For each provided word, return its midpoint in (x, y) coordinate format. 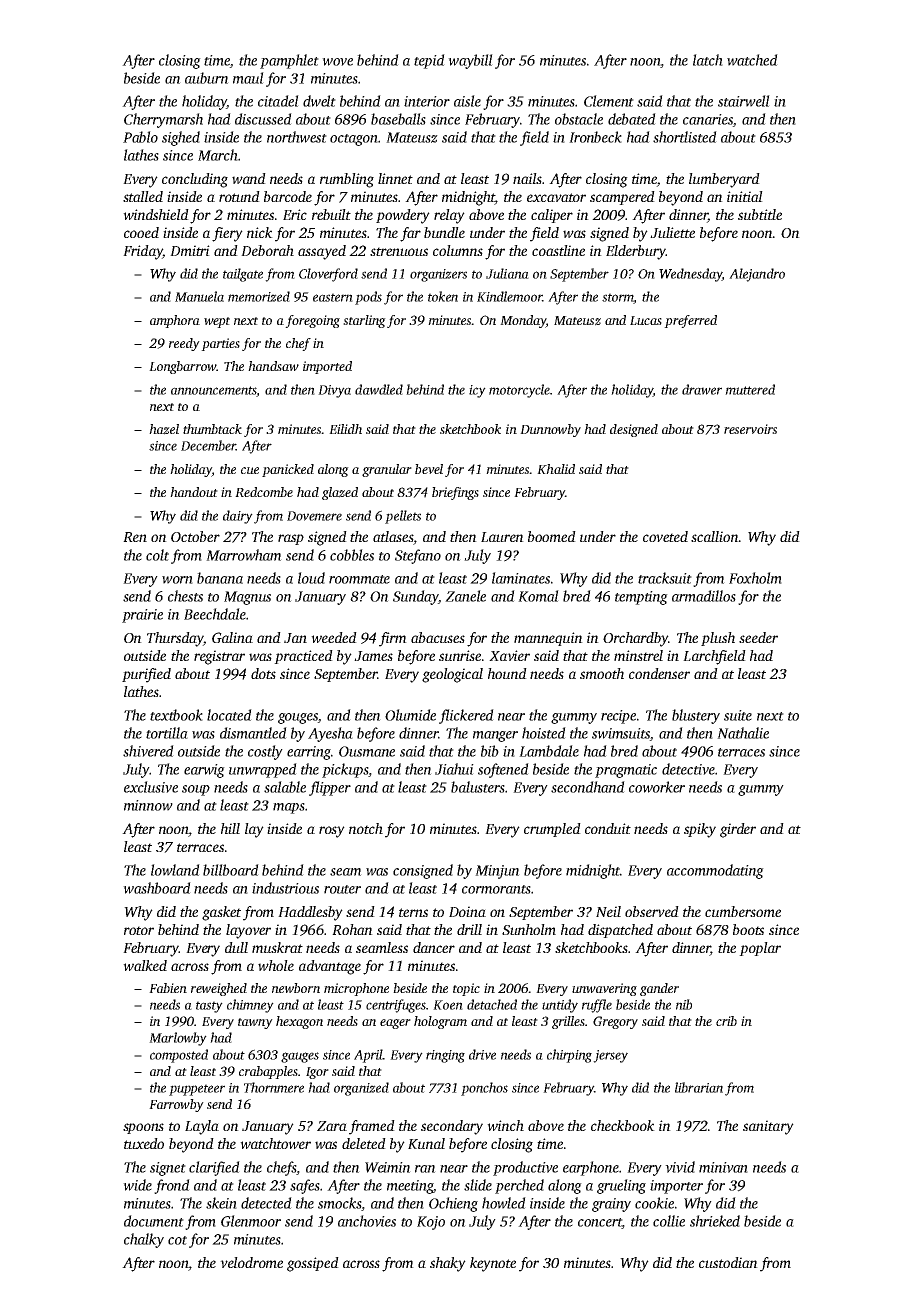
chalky (144, 1240)
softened (503, 770)
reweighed (219, 989)
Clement (609, 101)
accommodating (715, 871)
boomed (552, 536)
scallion (715, 536)
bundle (444, 232)
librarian (699, 1087)
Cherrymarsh (163, 120)
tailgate (243, 275)
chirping (569, 1056)
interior (427, 101)
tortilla (167, 733)
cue (250, 470)
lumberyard (724, 180)
